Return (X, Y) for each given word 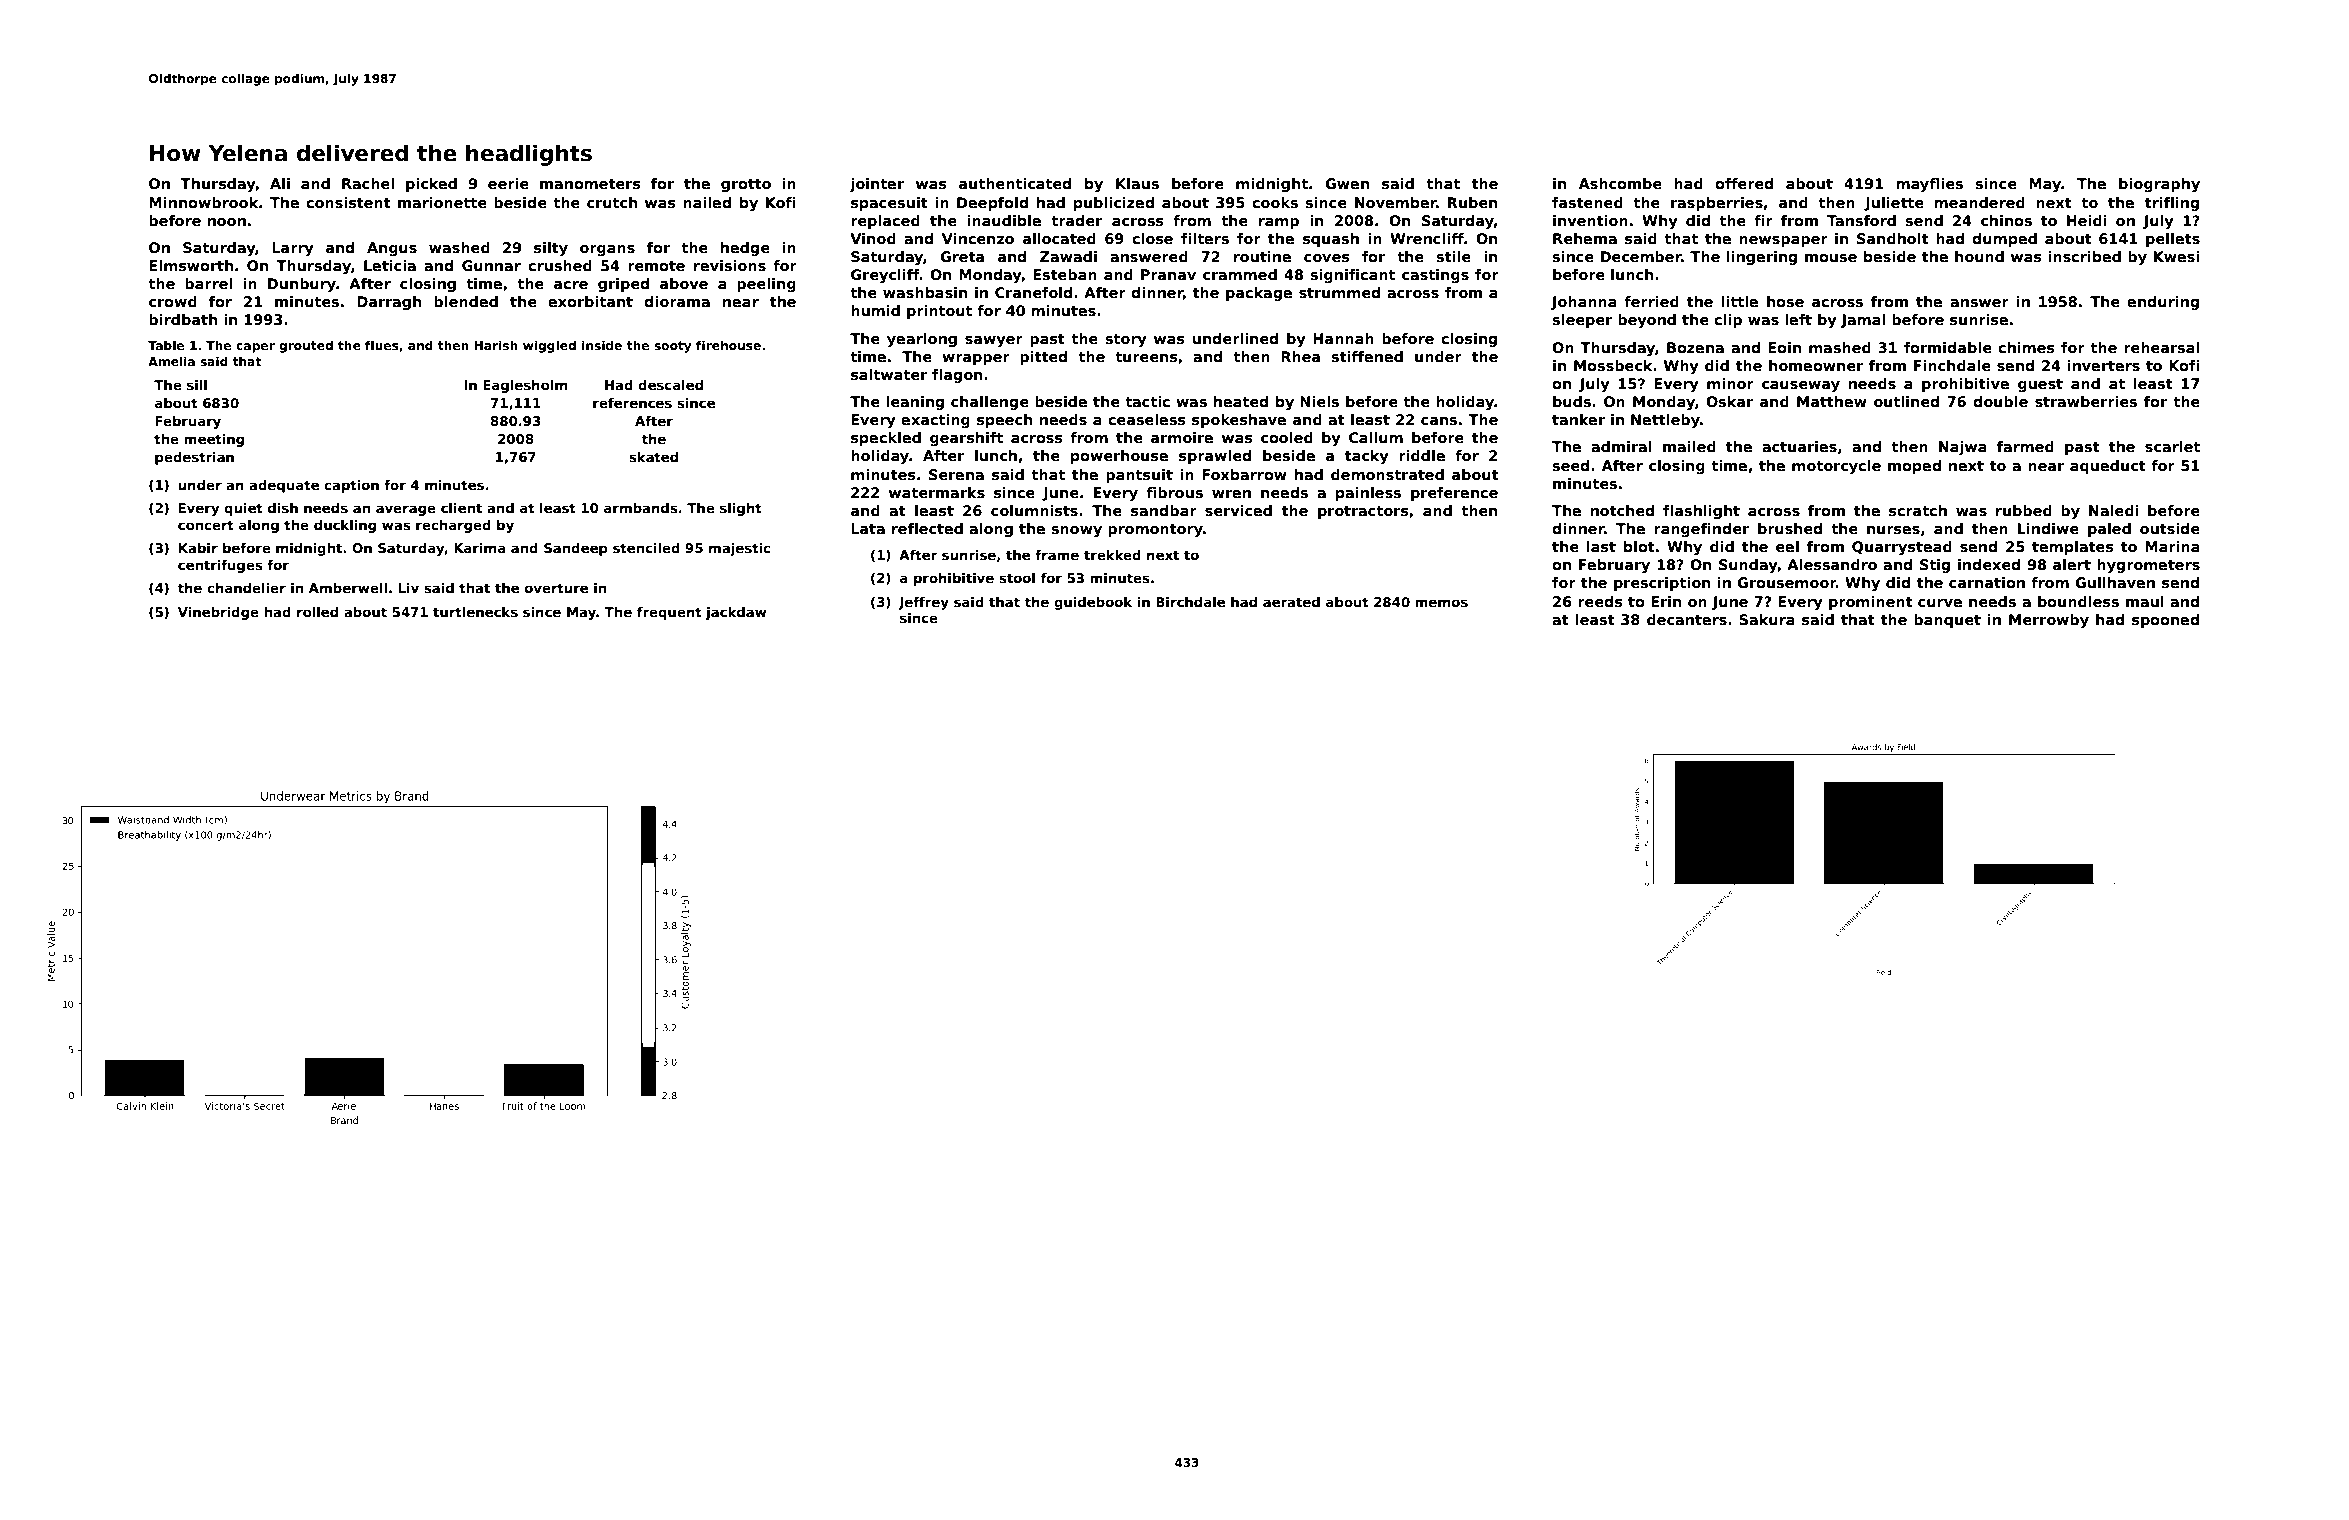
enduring (2163, 303)
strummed (1339, 292)
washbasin (925, 292)
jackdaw (736, 613)
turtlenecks (475, 612)
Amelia (171, 361)
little (1740, 301)
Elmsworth (191, 265)
